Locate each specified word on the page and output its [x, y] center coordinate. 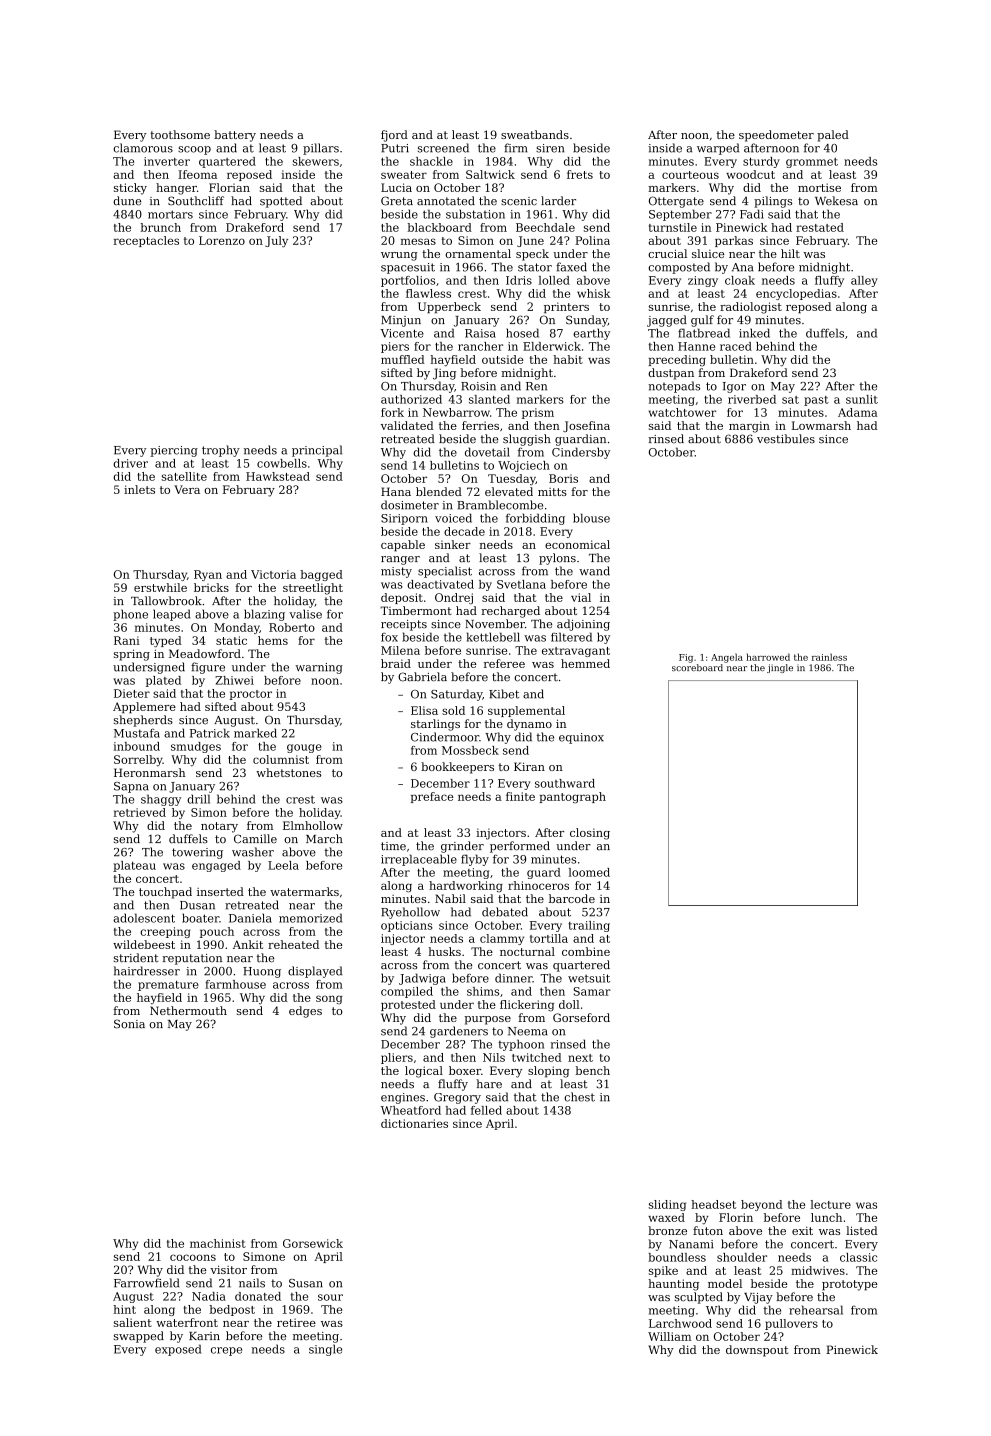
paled [833, 136]
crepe [226, 1351]
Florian [229, 187]
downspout [757, 1351]
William [669, 1336]
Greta [397, 201]
